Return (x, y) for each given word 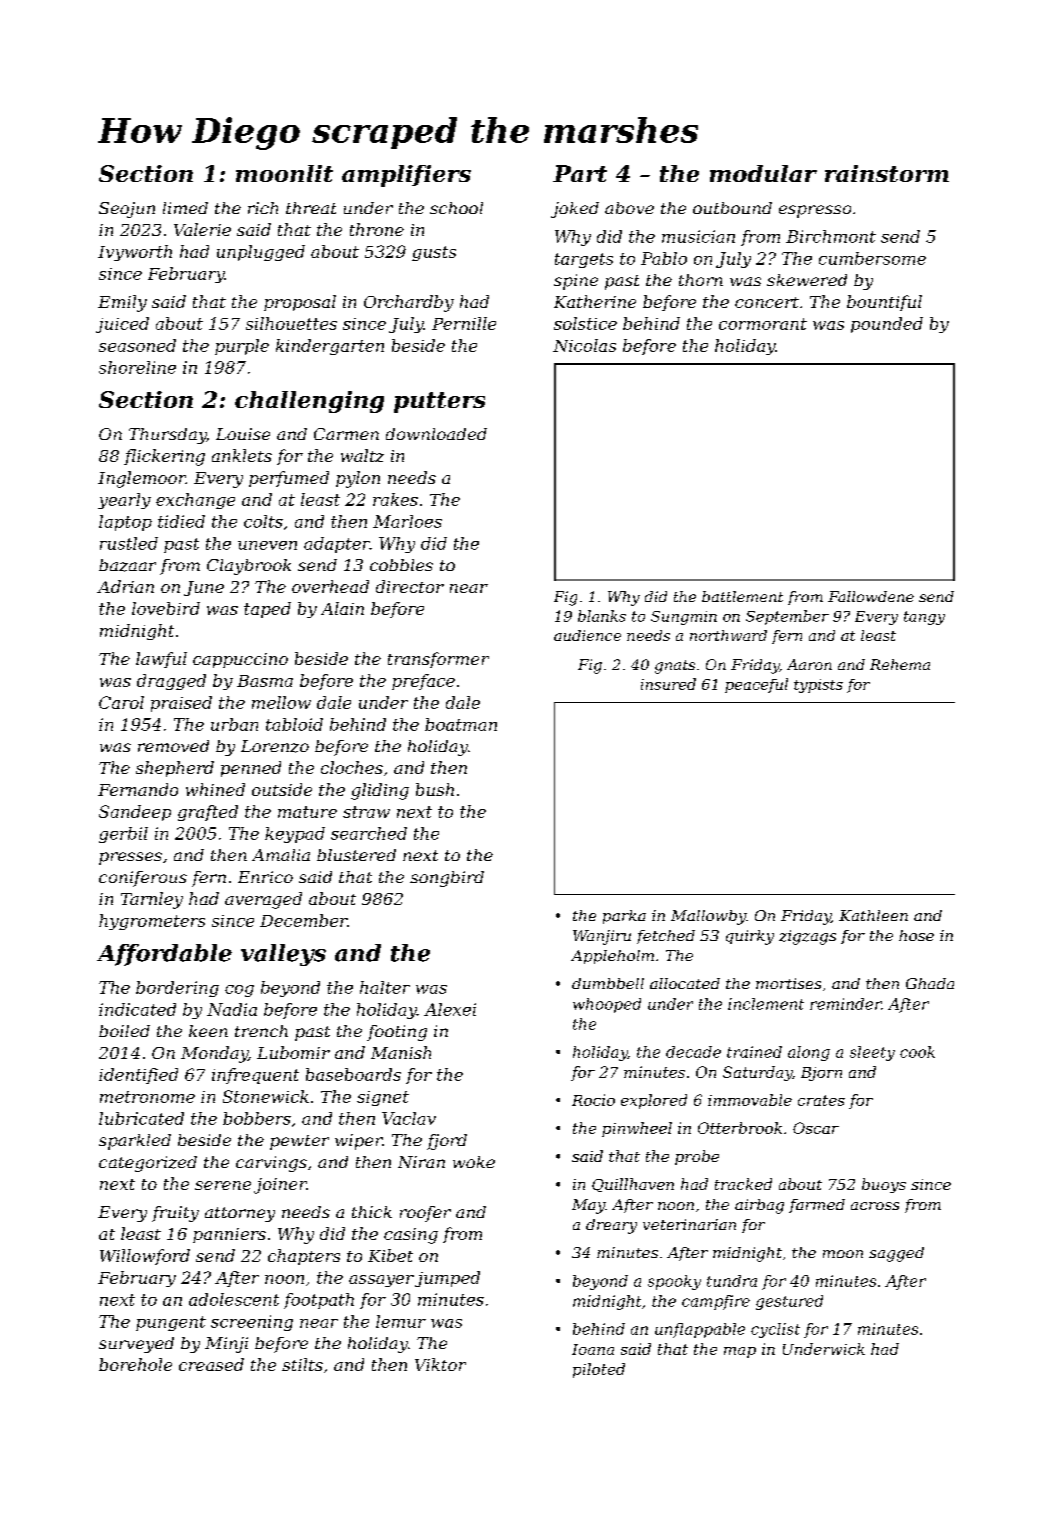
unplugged (261, 253)
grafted (208, 813)
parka (624, 917)
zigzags (807, 937)
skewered (807, 280)
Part (580, 173)
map (740, 1352)
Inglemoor (142, 479)
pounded (887, 325)
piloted (599, 1370)
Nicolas (584, 345)
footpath (319, 1301)
